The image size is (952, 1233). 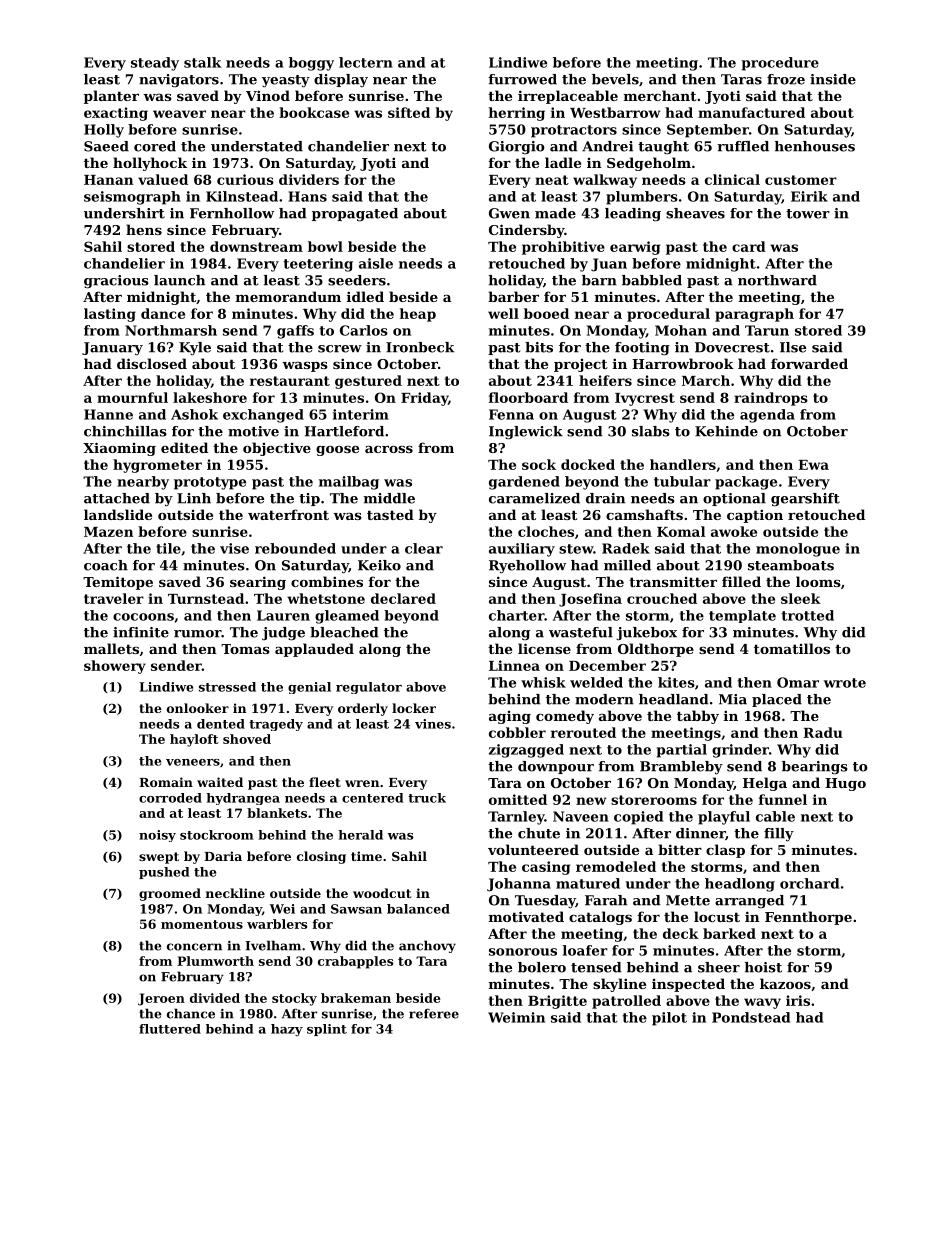 What do you see at coordinates (725, 851) in the page?
I see `clasp` at bounding box center [725, 851].
